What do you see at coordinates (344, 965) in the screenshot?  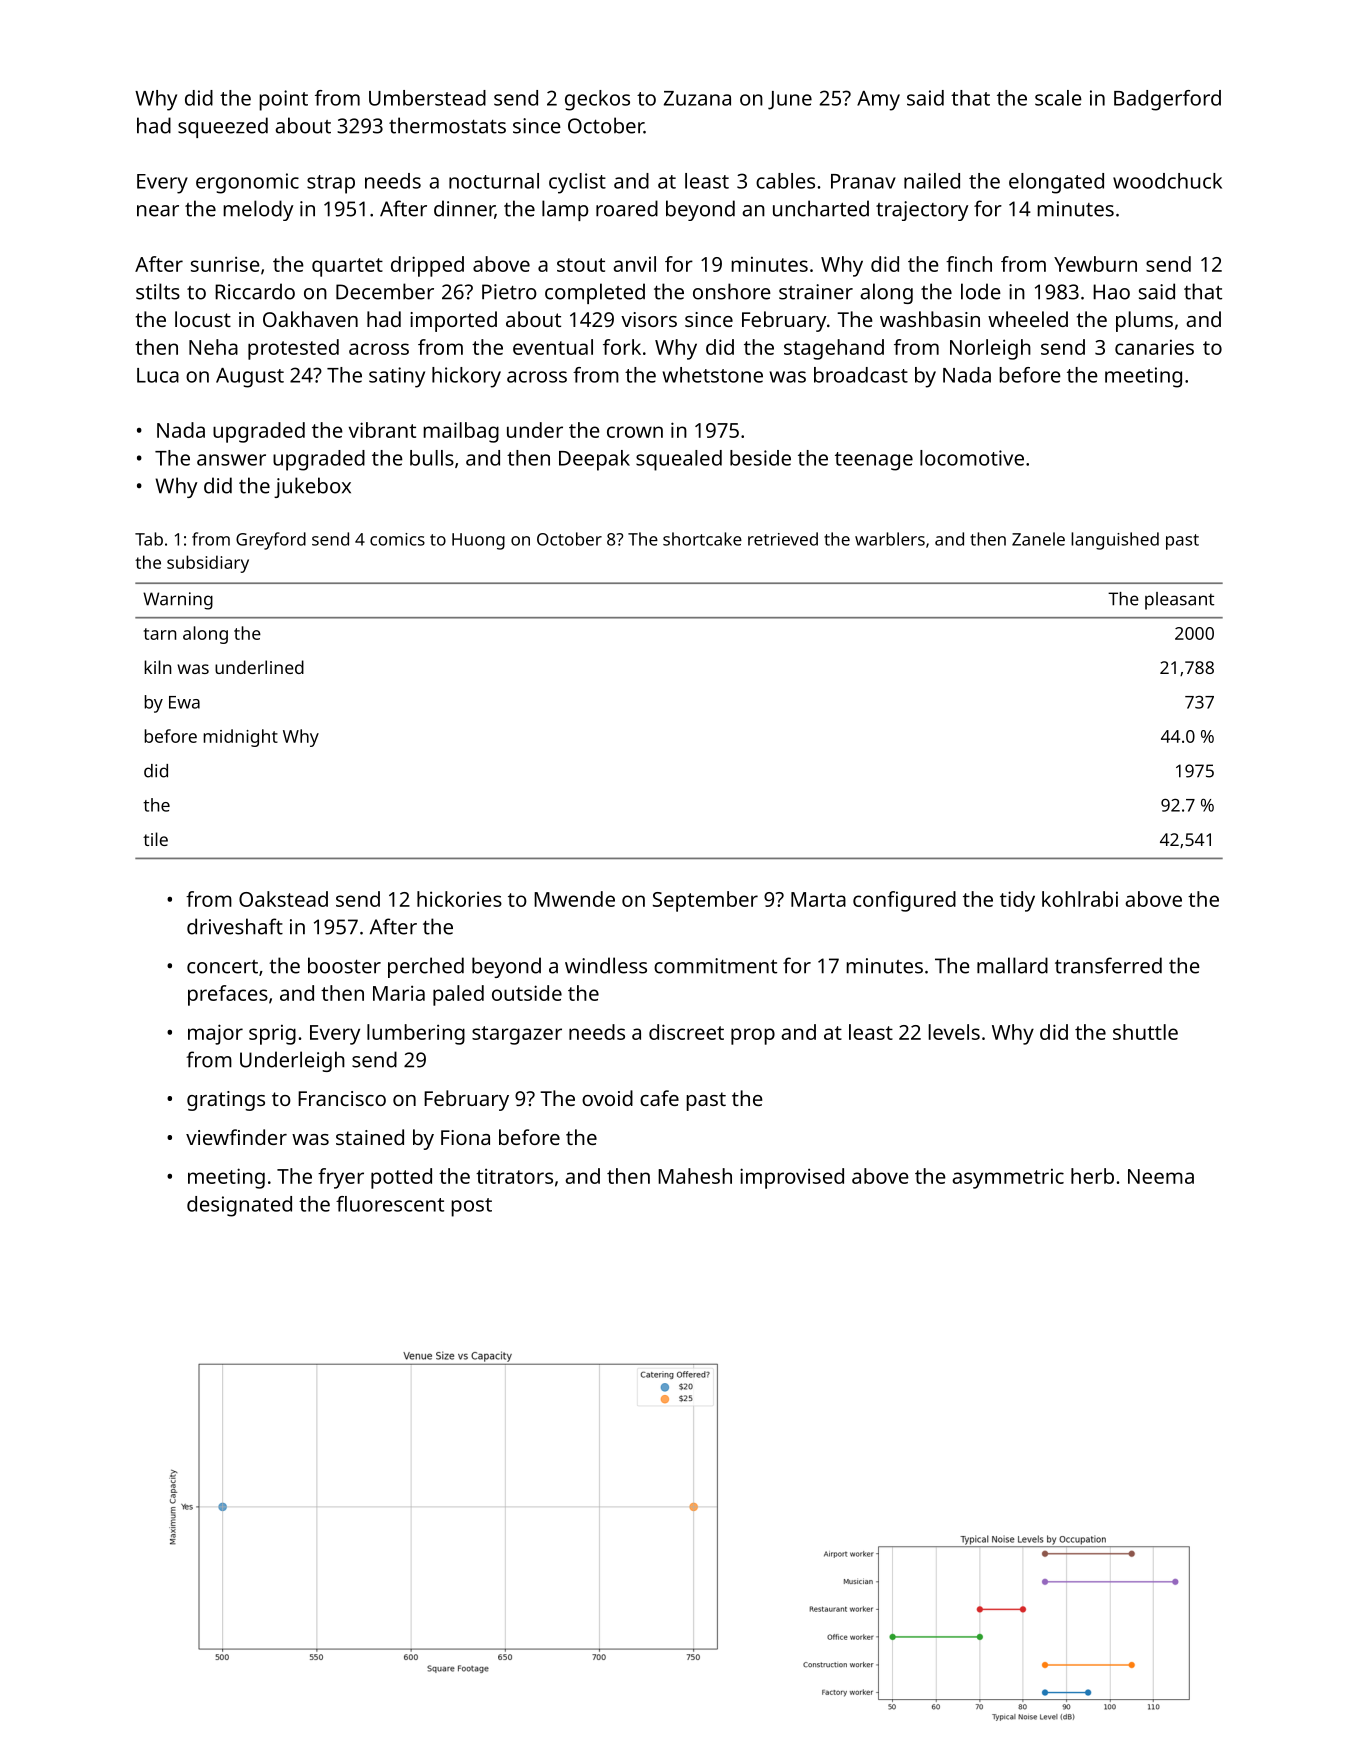 I see `booster` at bounding box center [344, 965].
